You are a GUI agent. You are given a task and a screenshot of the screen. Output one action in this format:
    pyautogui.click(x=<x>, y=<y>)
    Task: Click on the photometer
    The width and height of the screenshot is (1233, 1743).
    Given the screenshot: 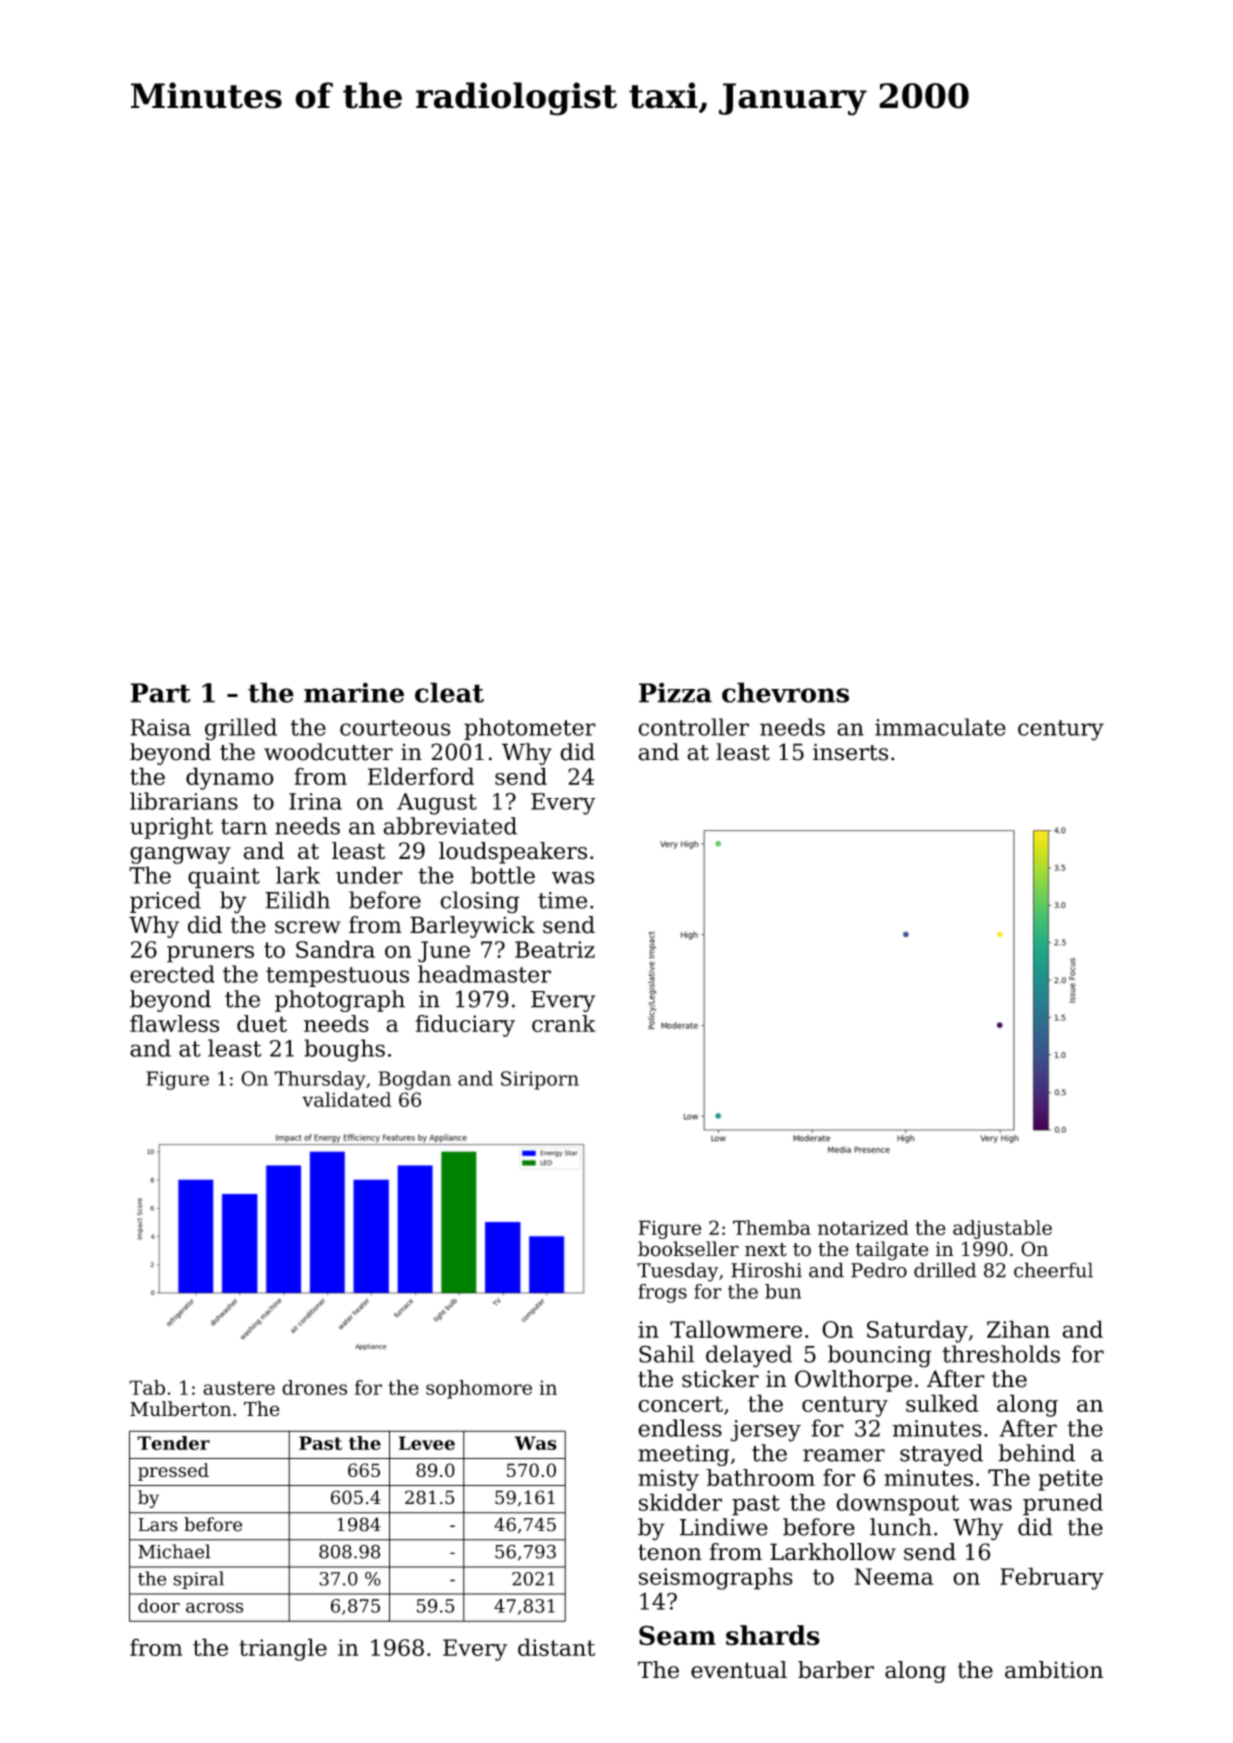 What is the action you would take?
    pyautogui.click(x=530, y=729)
